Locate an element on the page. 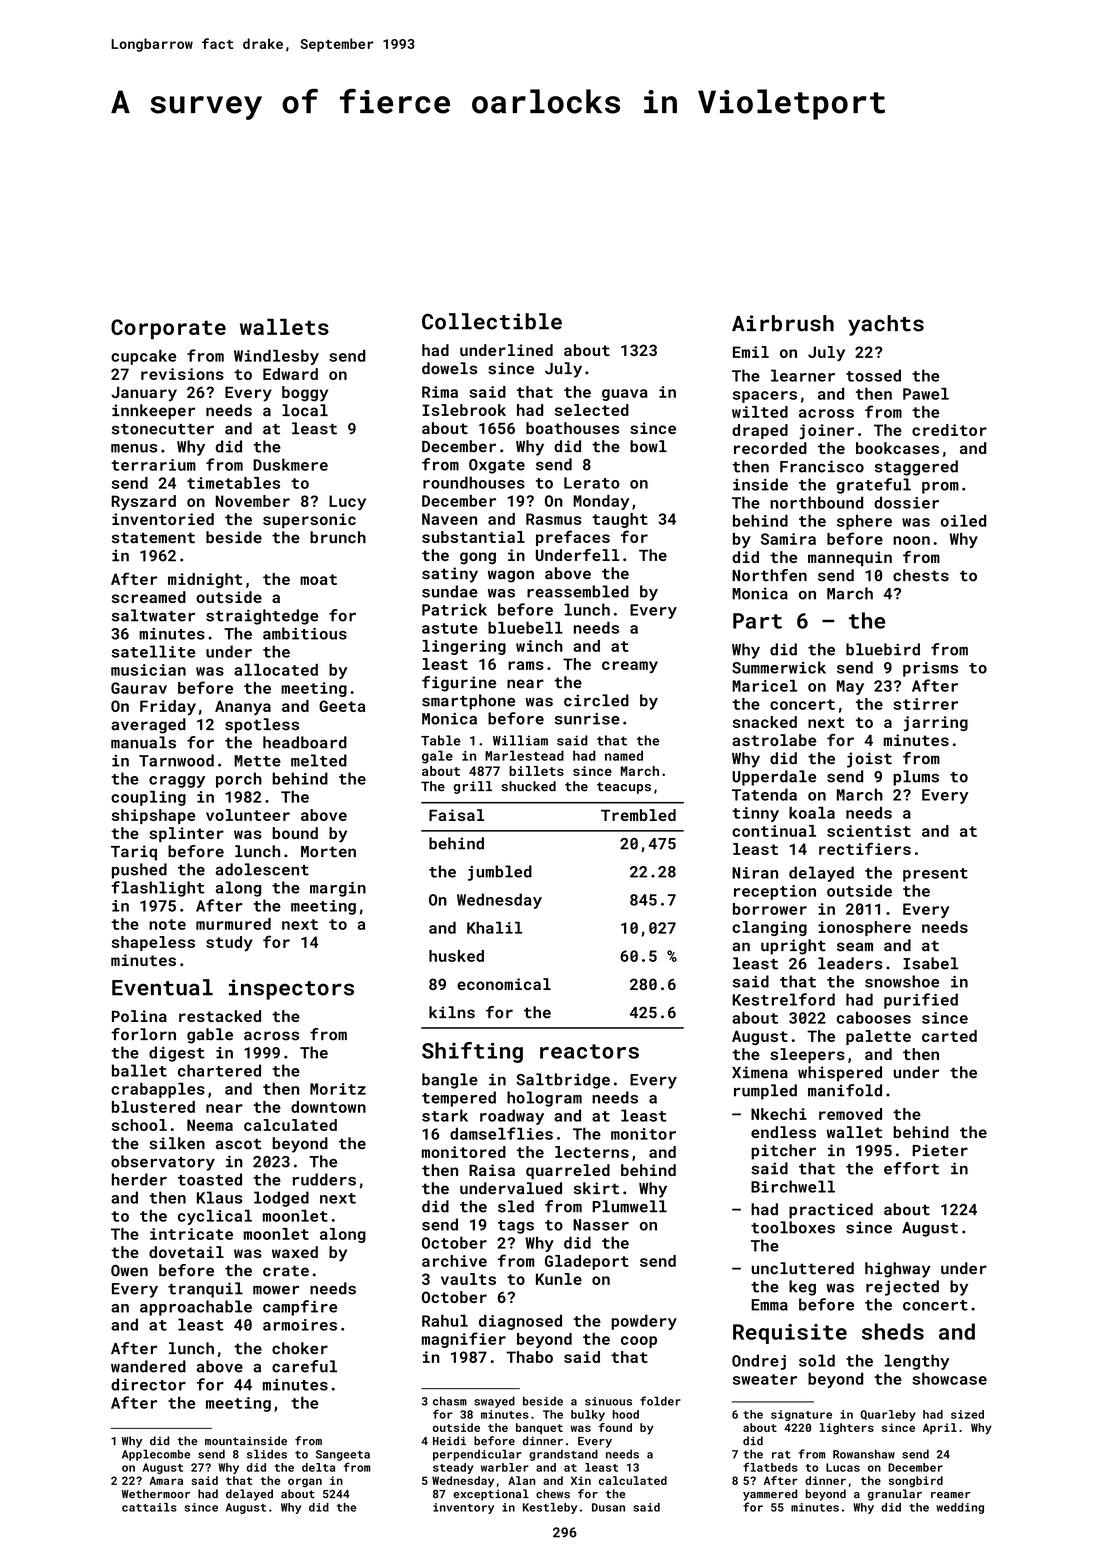  present is located at coordinates (935, 875).
